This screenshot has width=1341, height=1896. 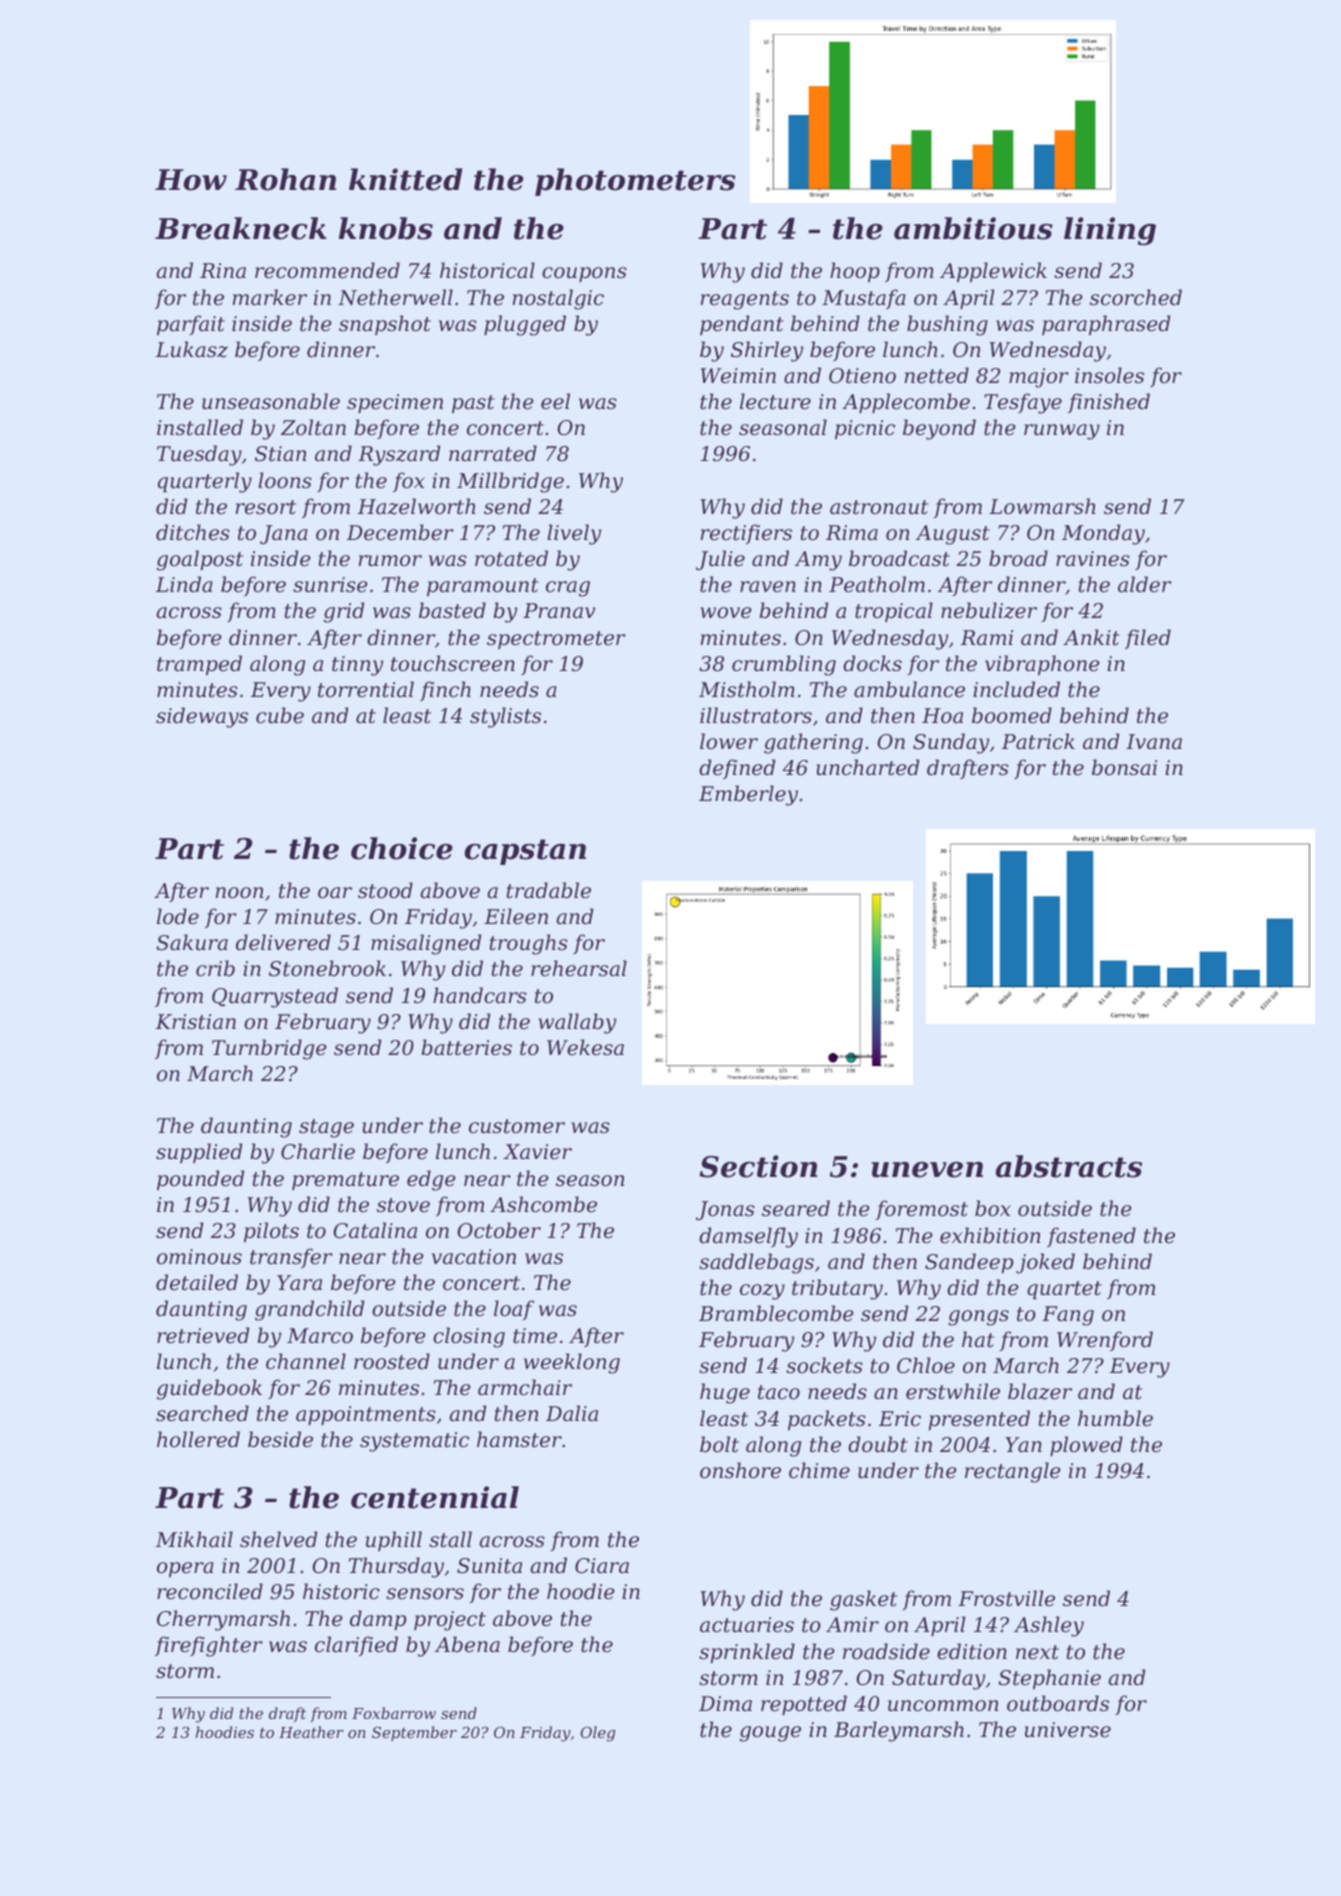 What do you see at coordinates (1106, 325) in the screenshot?
I see `paraphrased` at bounding box center [1106, 325].
